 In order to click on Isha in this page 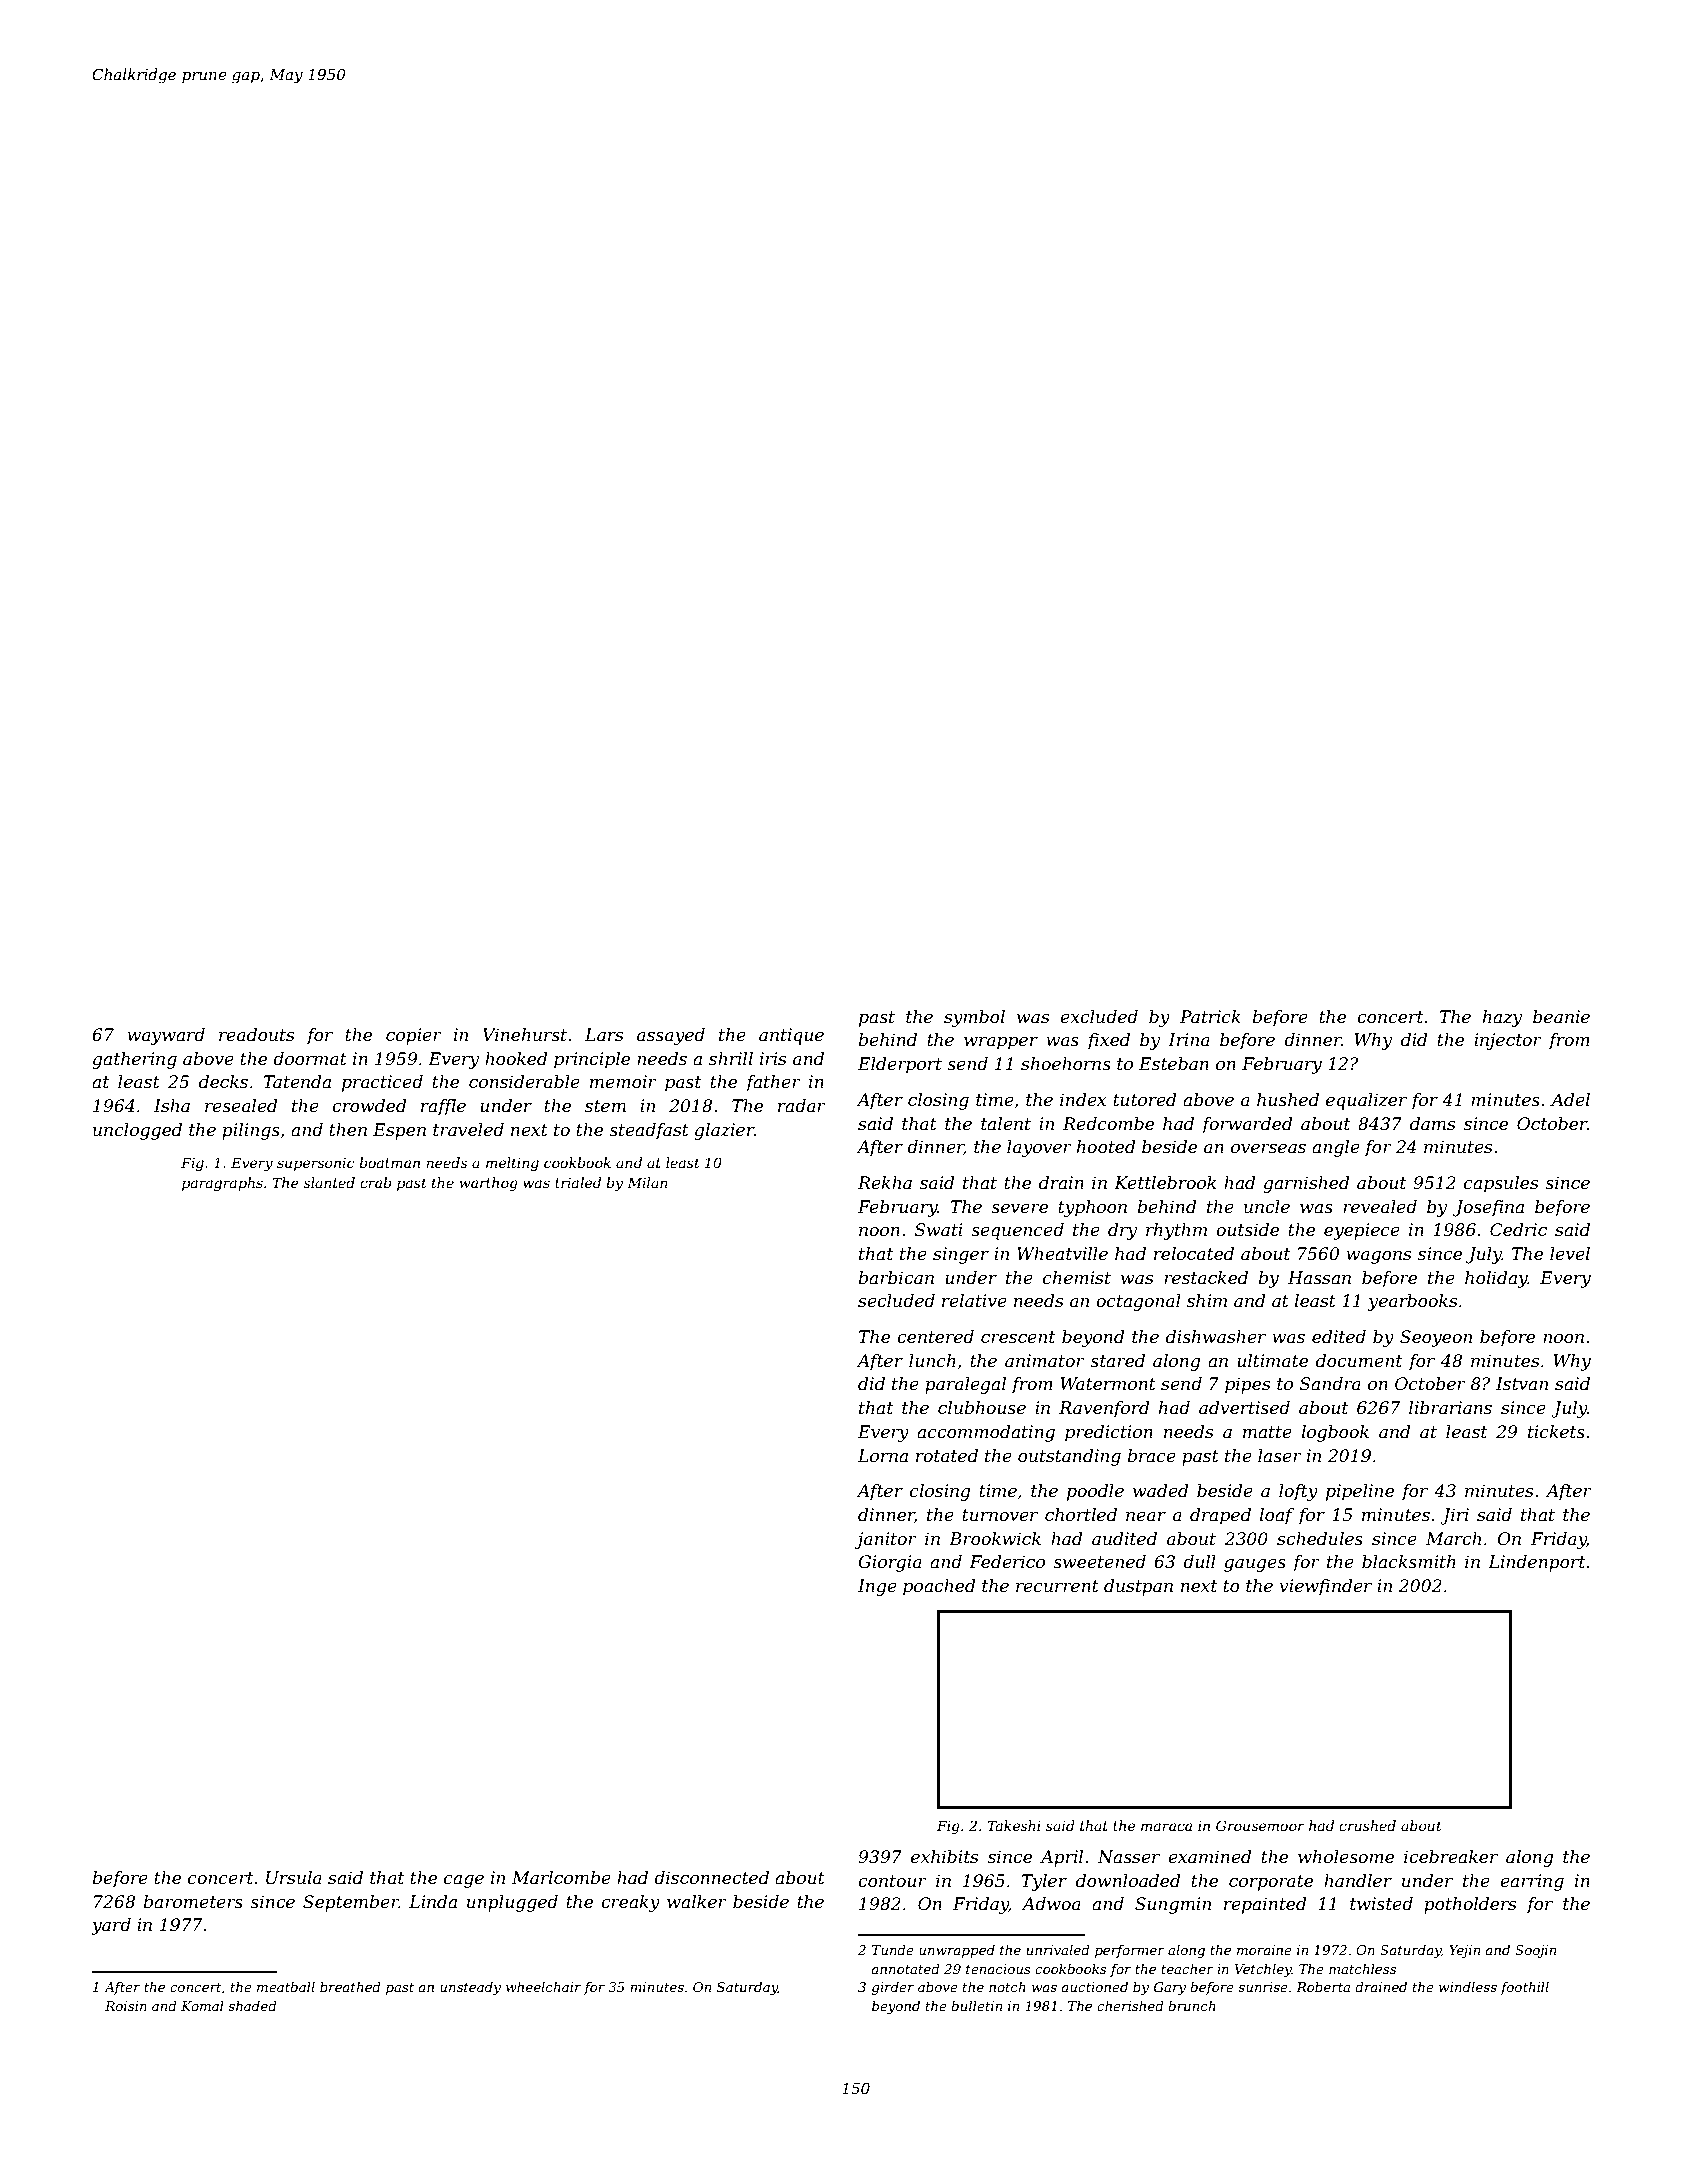, I will do `click(172, 1106)`.
